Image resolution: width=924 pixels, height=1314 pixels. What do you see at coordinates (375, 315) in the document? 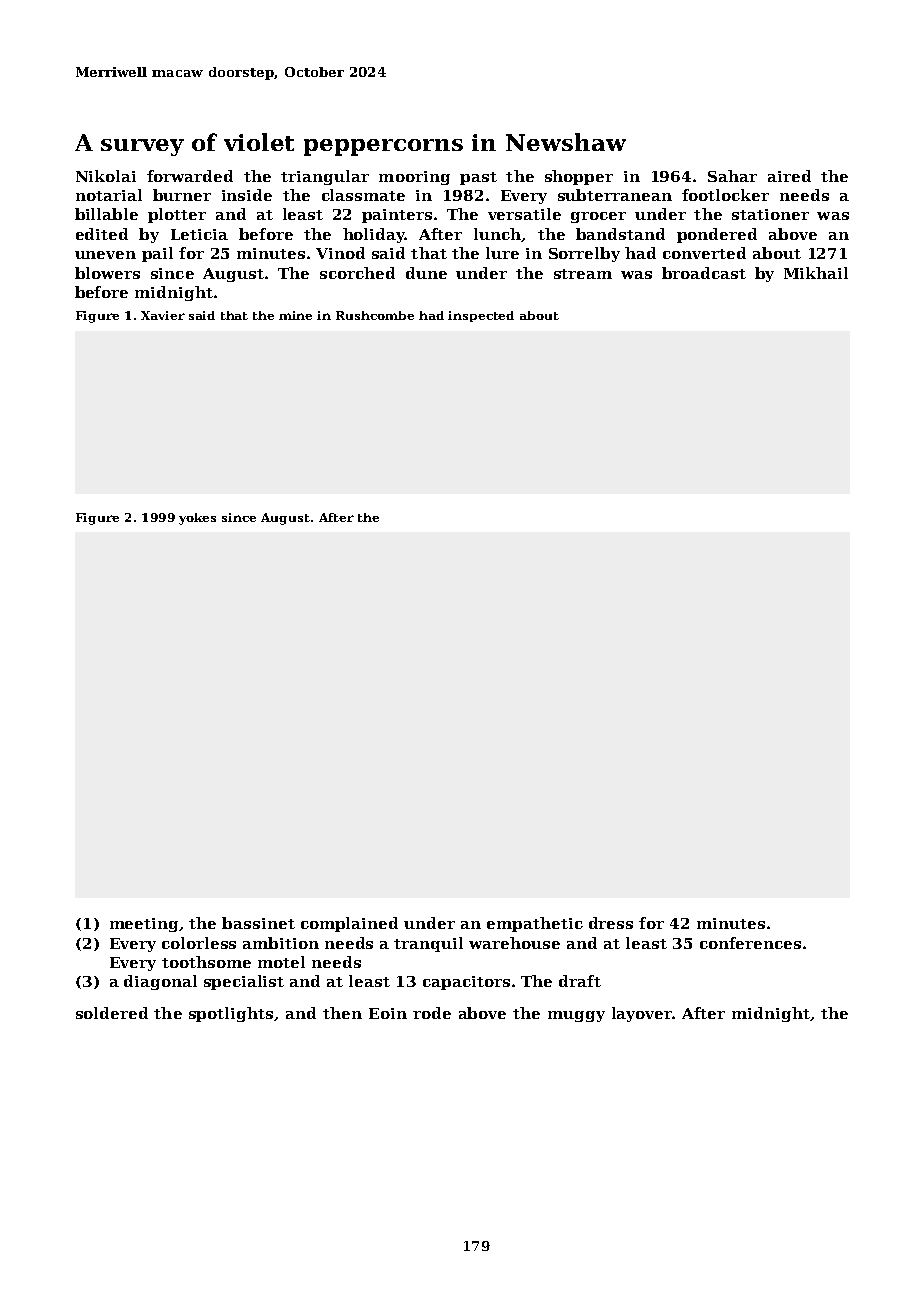
I see `Rushcombe` at bounding box center [375, 315].
